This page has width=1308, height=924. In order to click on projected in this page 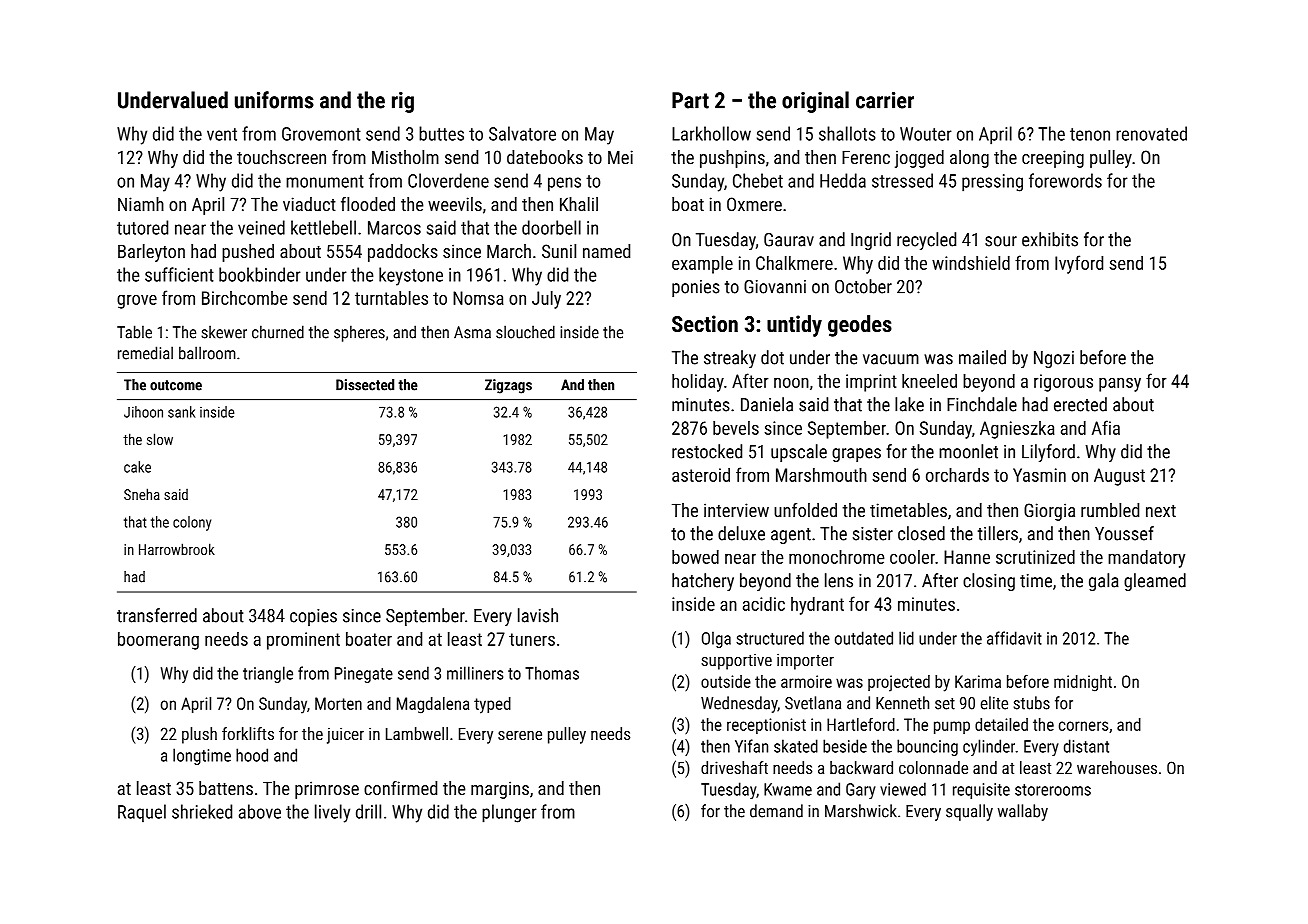, I will do `click(899, 683)`.
